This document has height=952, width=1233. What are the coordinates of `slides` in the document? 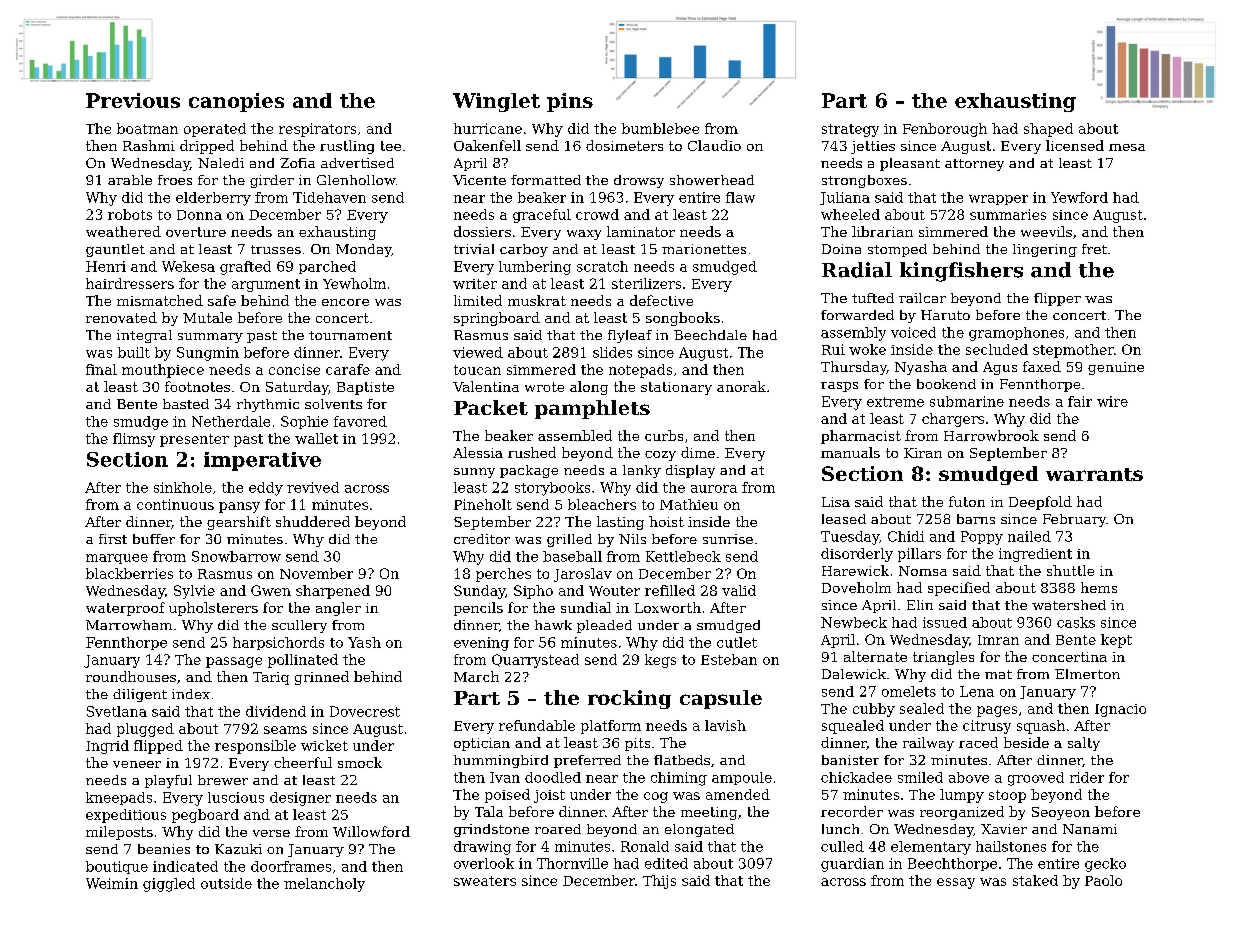 It's located at (612, 352).
